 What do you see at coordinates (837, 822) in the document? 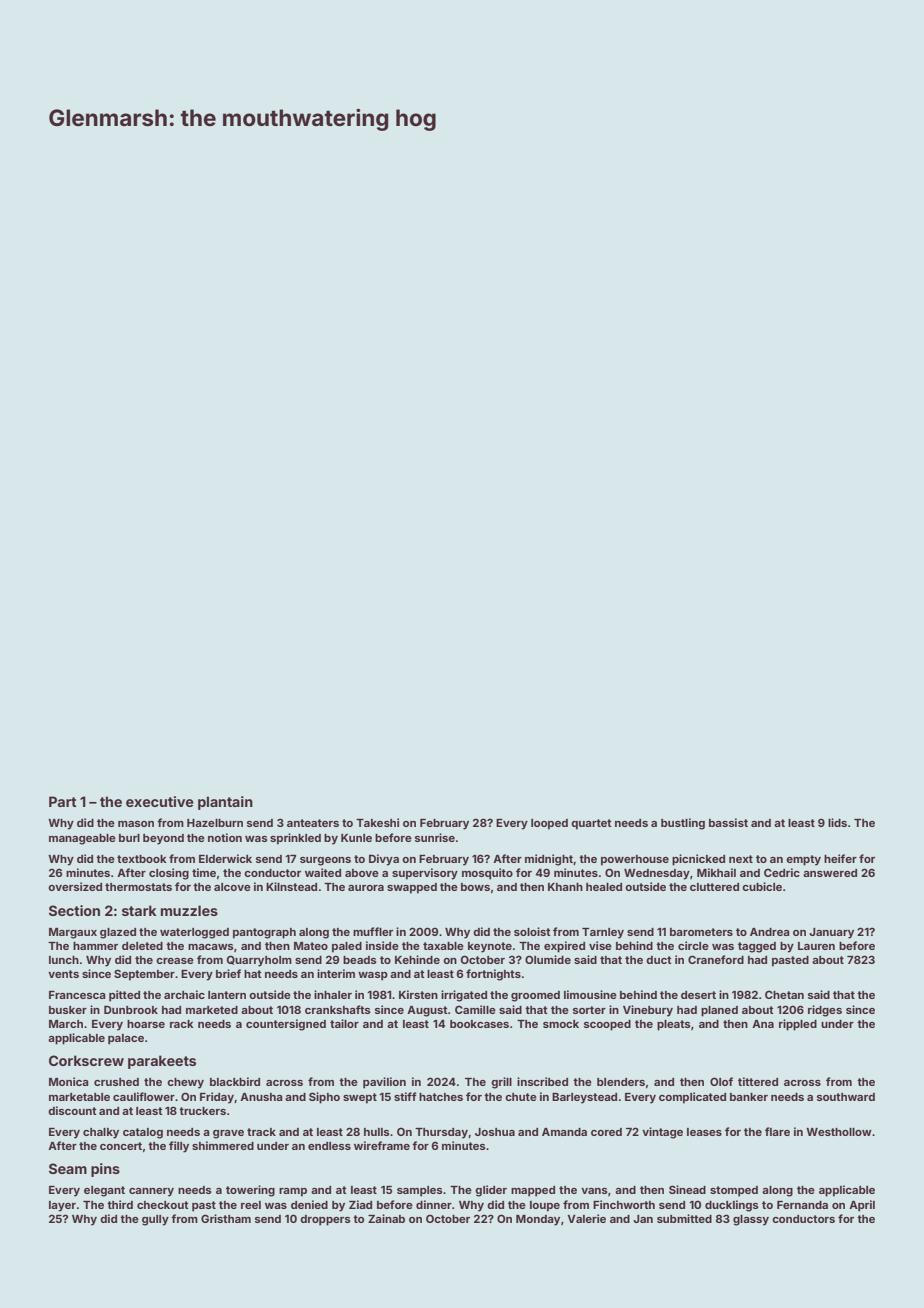
I see `lids` at bounding box center [837, 822].
